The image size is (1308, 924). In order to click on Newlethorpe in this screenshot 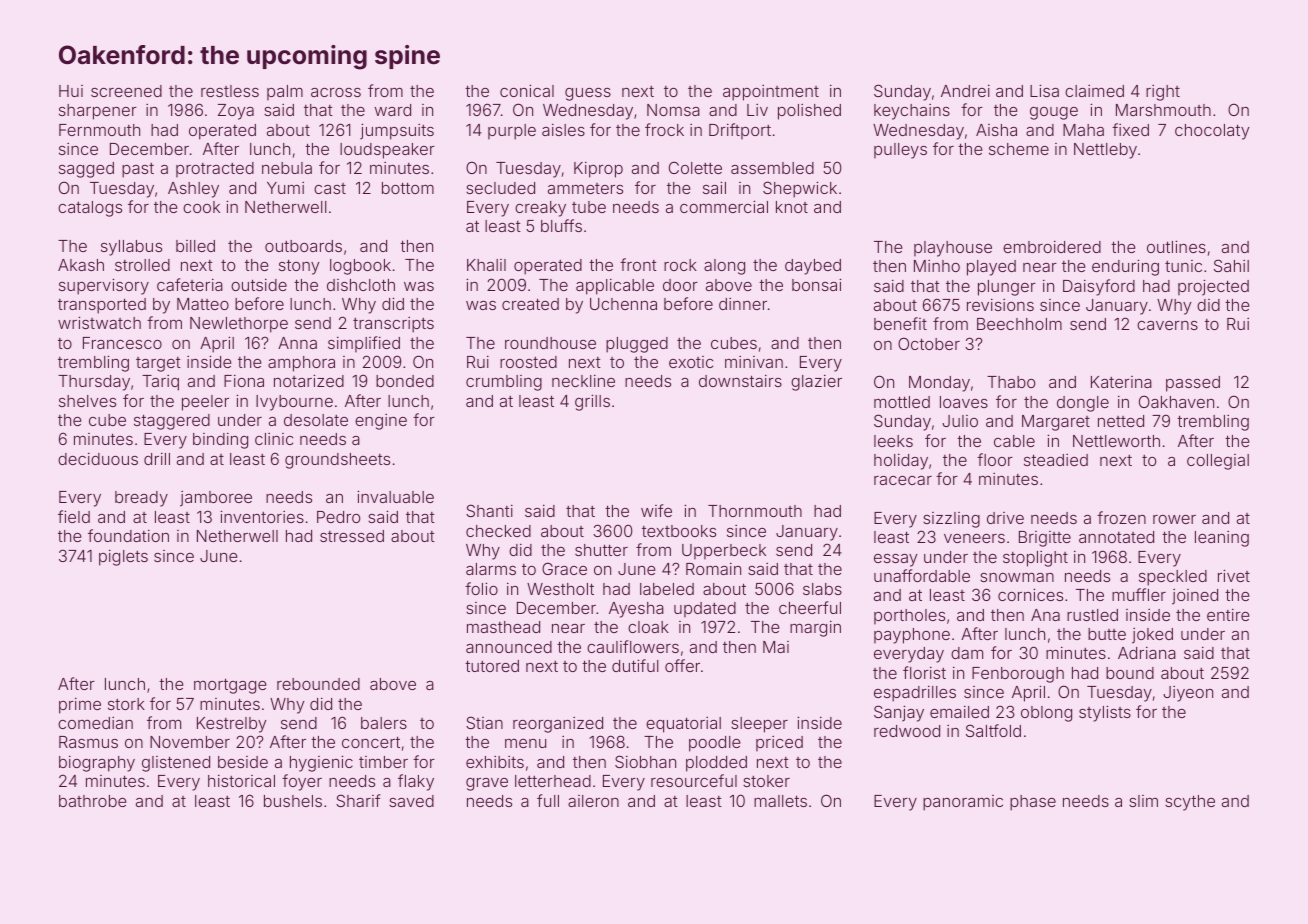, I will do `click(239, 325)`.
